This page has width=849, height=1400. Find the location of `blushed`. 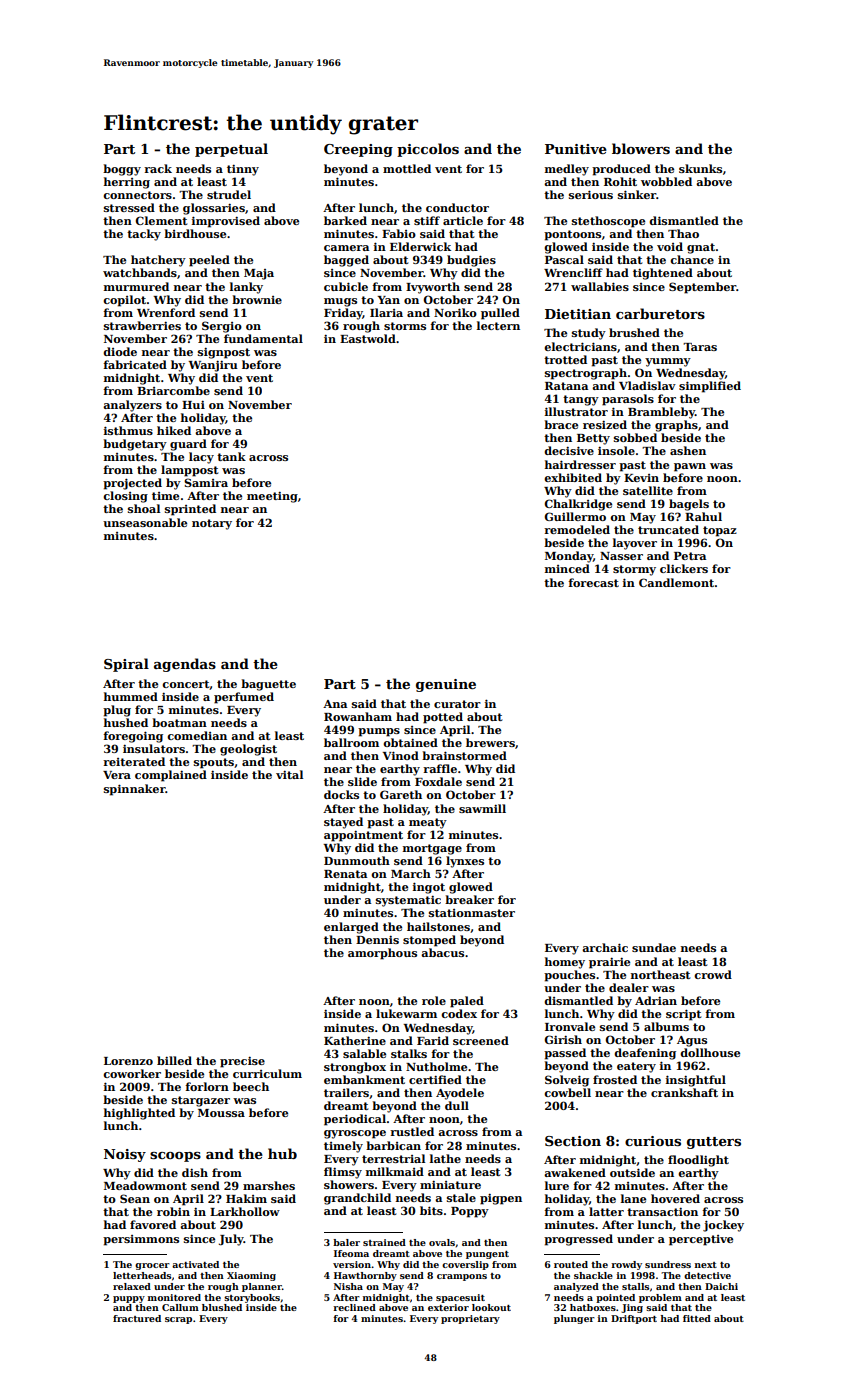

blushed is located at coordinates (222, 1307).
